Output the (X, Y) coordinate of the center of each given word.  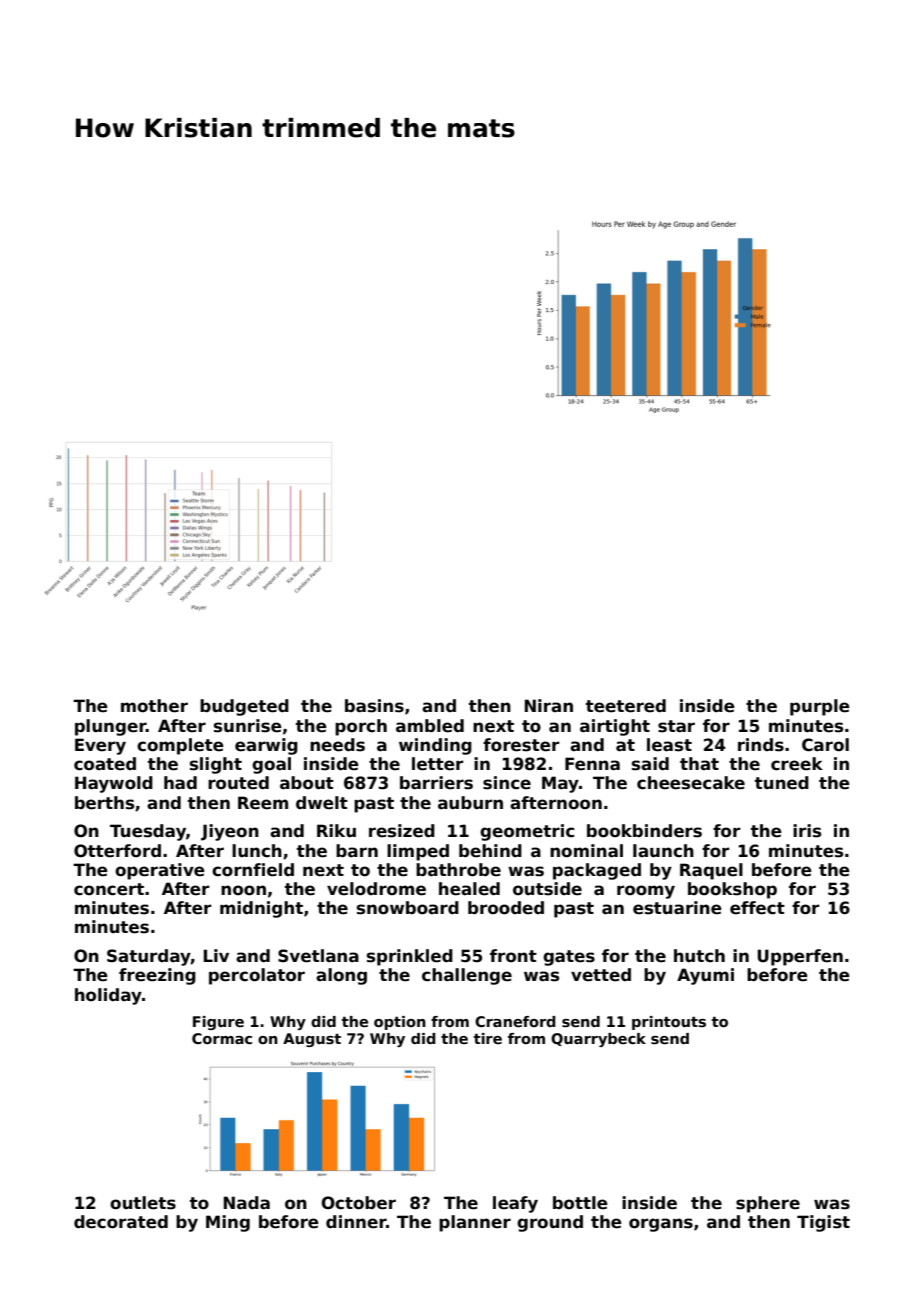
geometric (527, 832)
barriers (436, 783)
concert (109, 889)
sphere (768, 1204)
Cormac (222, 1038)
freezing (157, 976)
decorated (121, 1222)
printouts (669, 1023)
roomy (646, 892)
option (400, 1023)
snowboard (408, 908)
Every (100, 746)
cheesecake (691, 783)
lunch (257, 851)
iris (807, 831)
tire (488, 1038)
